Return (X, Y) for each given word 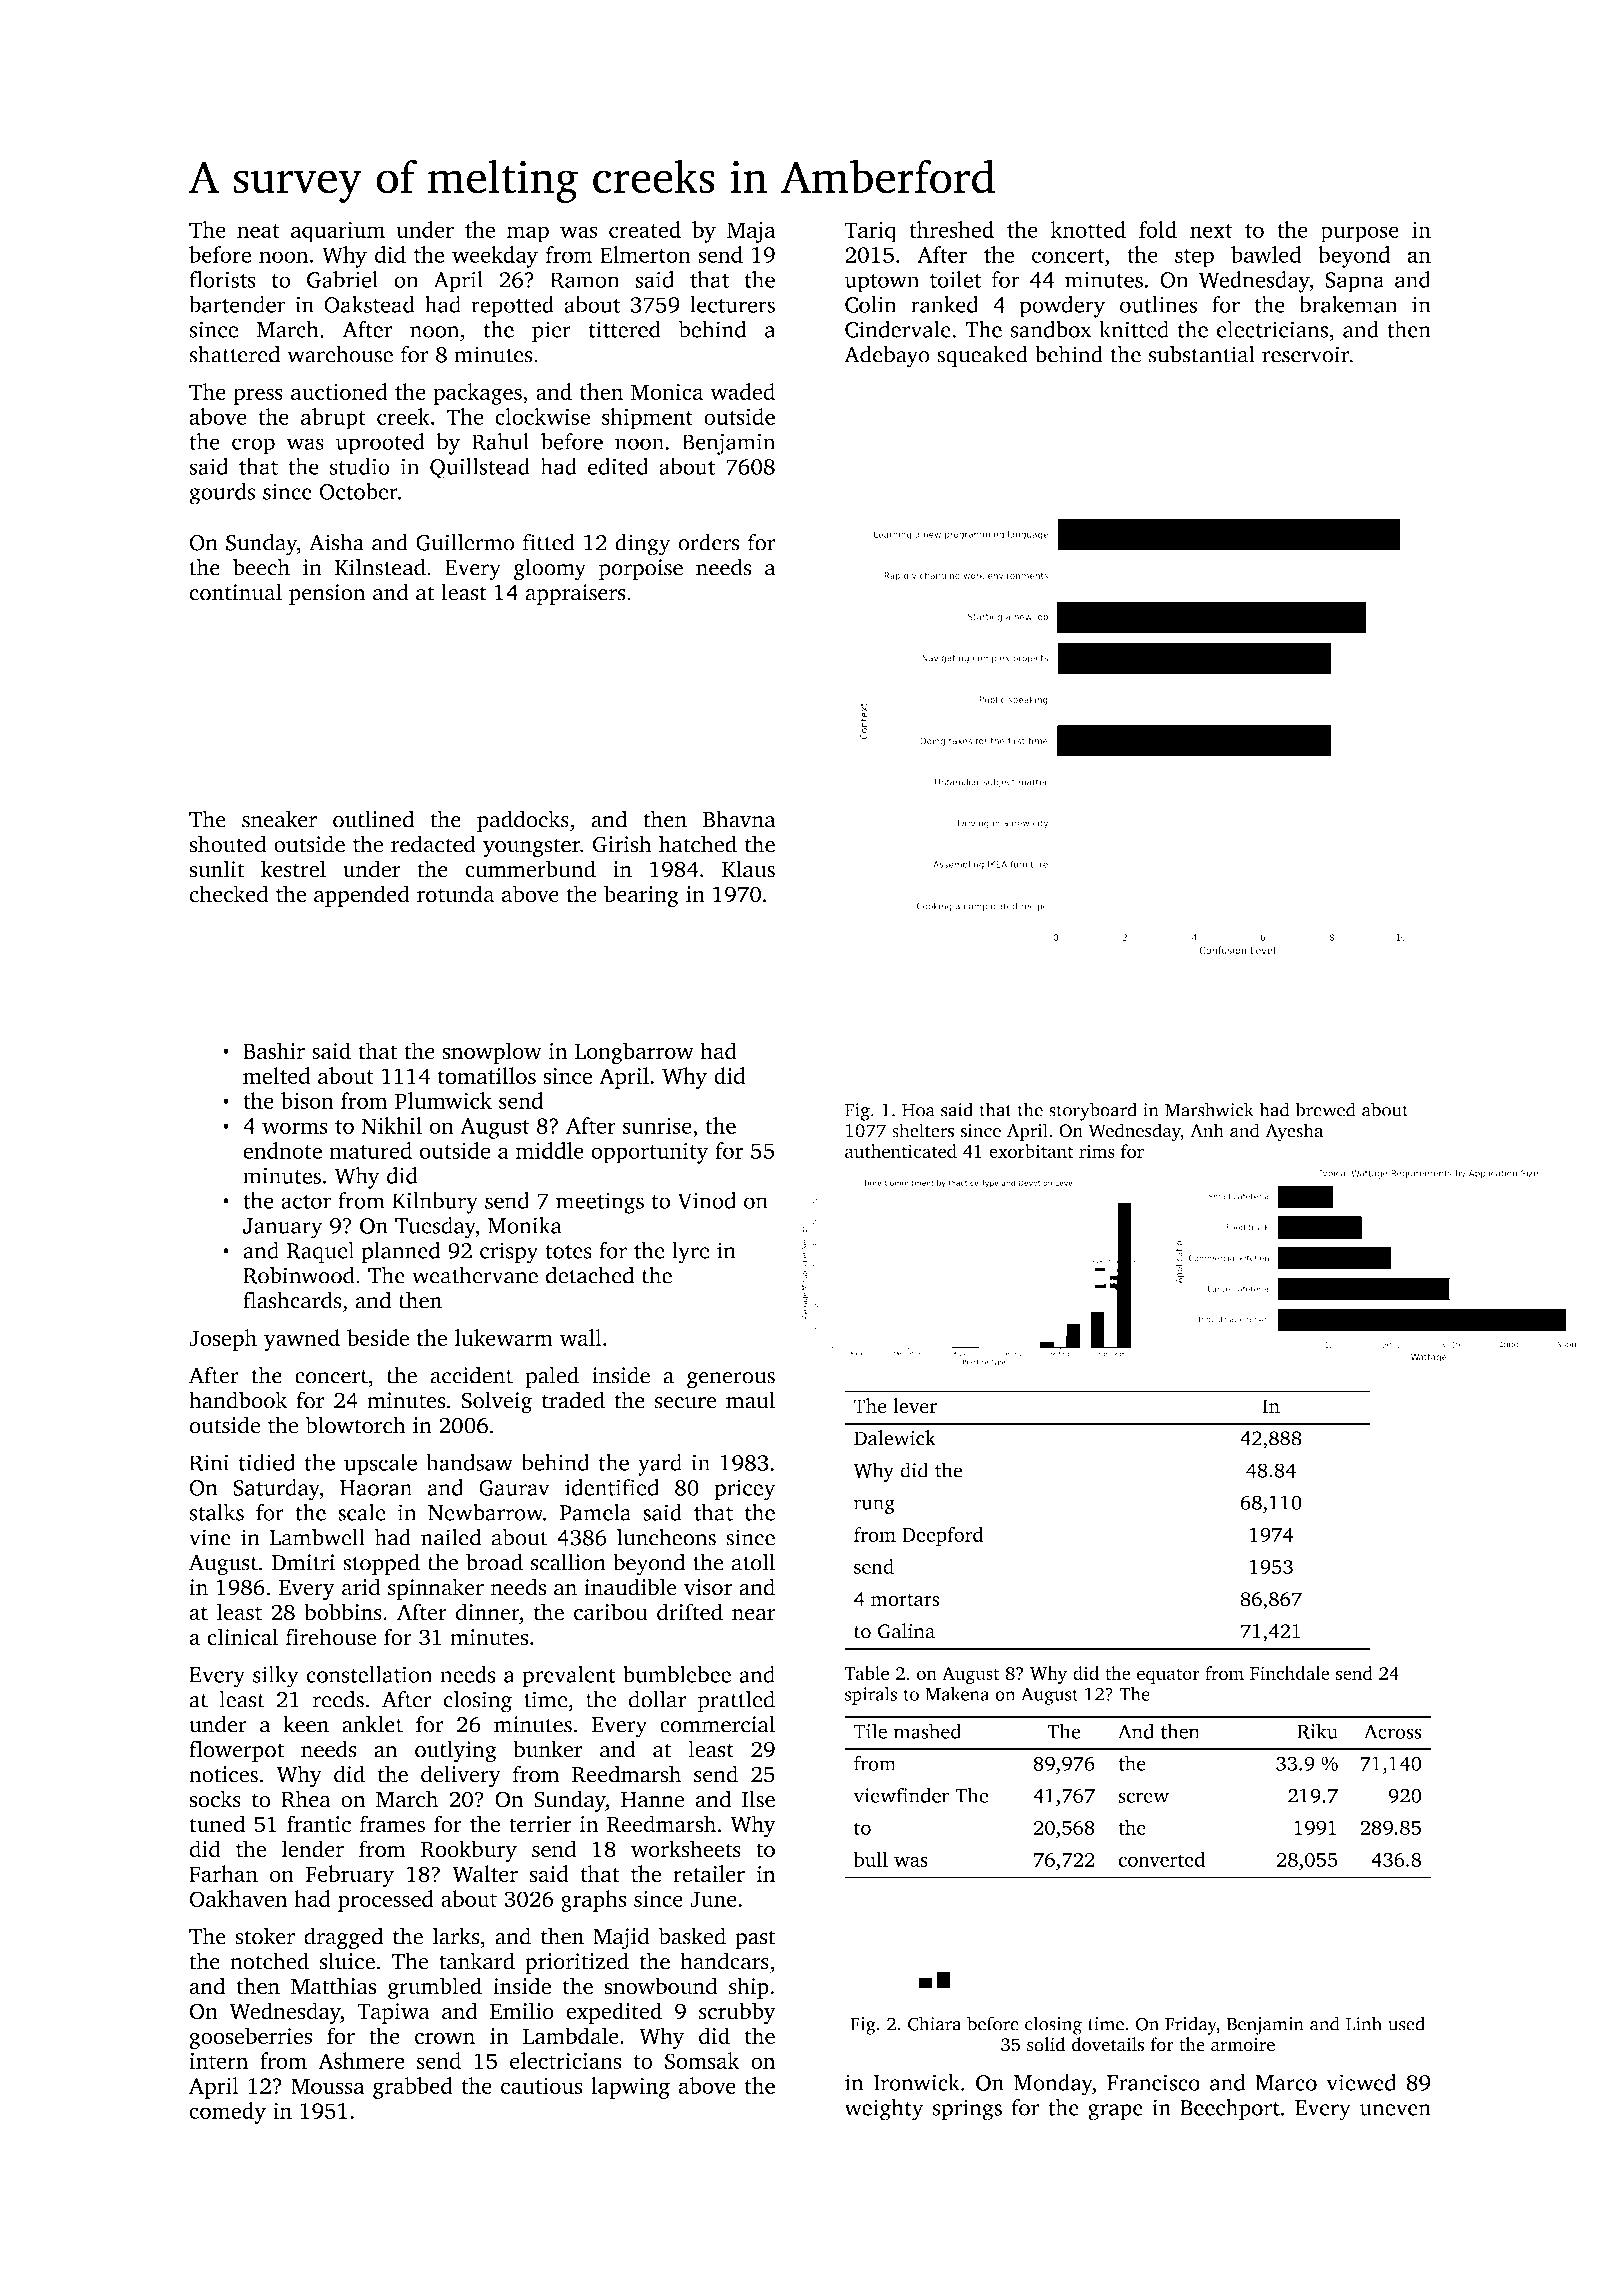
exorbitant (1031, 1151)
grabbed (413, 2088)
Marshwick (1209, 1109)
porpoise (641, 570)
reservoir (1305, 354)
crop (253, 446)
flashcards (292, 1300)
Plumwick (443, 1100)
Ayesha (1294, 1132)
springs (967, 2110)
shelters (923, 1130)
